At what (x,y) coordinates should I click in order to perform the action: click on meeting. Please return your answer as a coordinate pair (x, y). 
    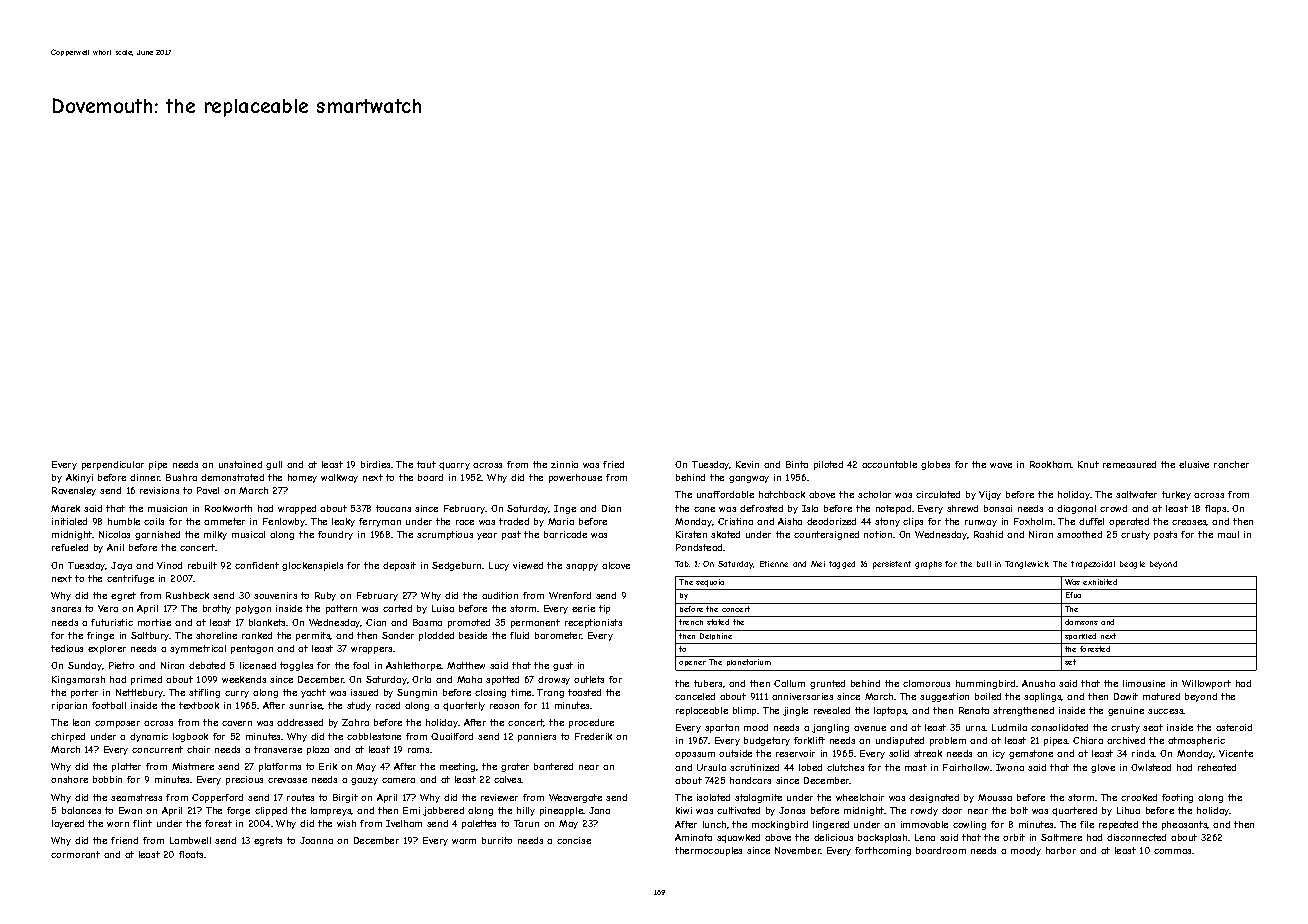
    Looking at the image, I should click on (458, 767).
